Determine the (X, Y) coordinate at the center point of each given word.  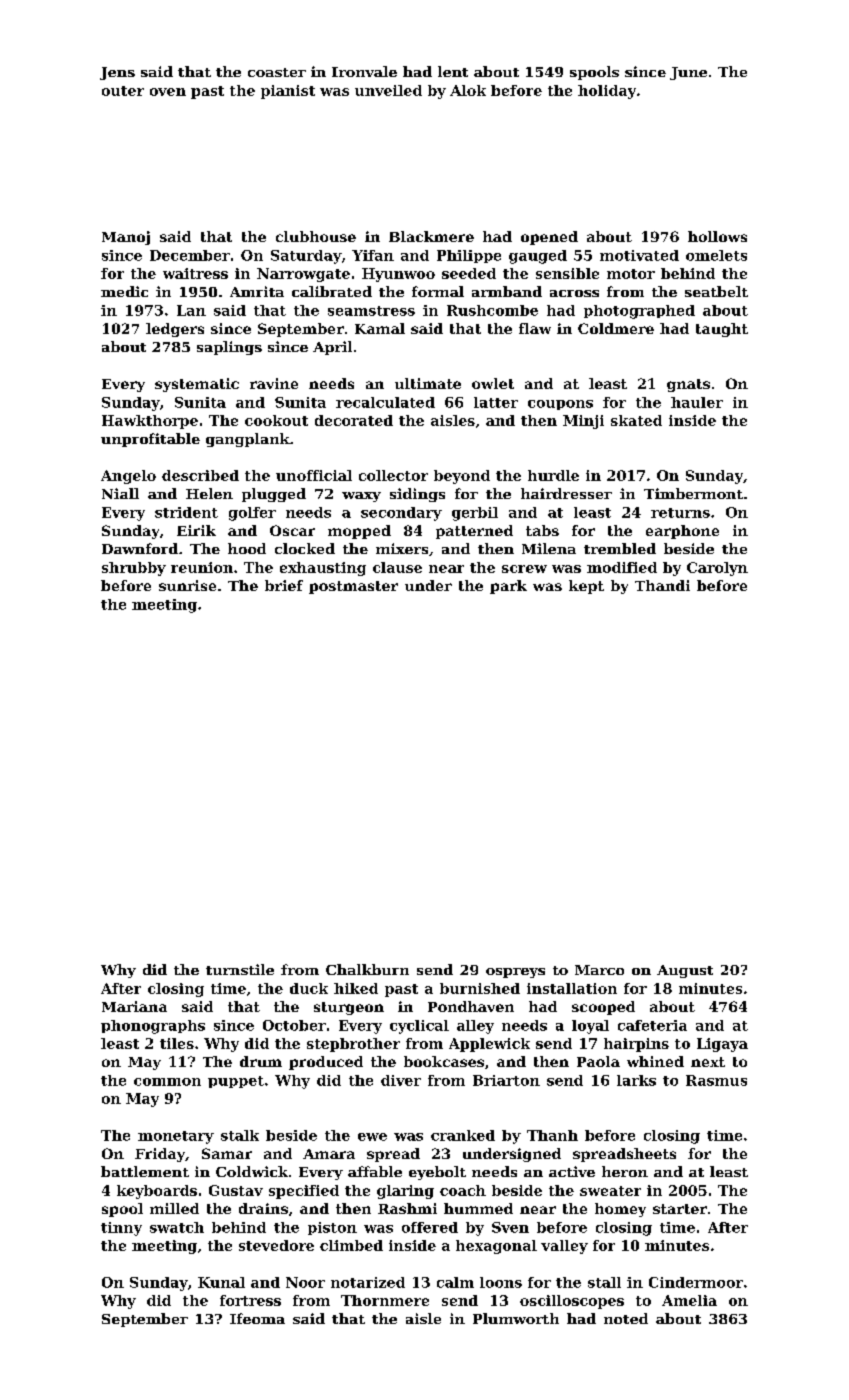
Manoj (126, 238)
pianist (288, 92)
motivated (639, 255)
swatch (177, 1227)
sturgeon (349, 1008)
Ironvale (364, 71)
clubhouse (316, 236)
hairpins (636, 1045)
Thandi (662, 585)
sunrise (187, 585)
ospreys (515, 973)
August (685, 971)
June (688, 73)
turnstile (240, 969)
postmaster (353, 587)
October (294, 1025)
